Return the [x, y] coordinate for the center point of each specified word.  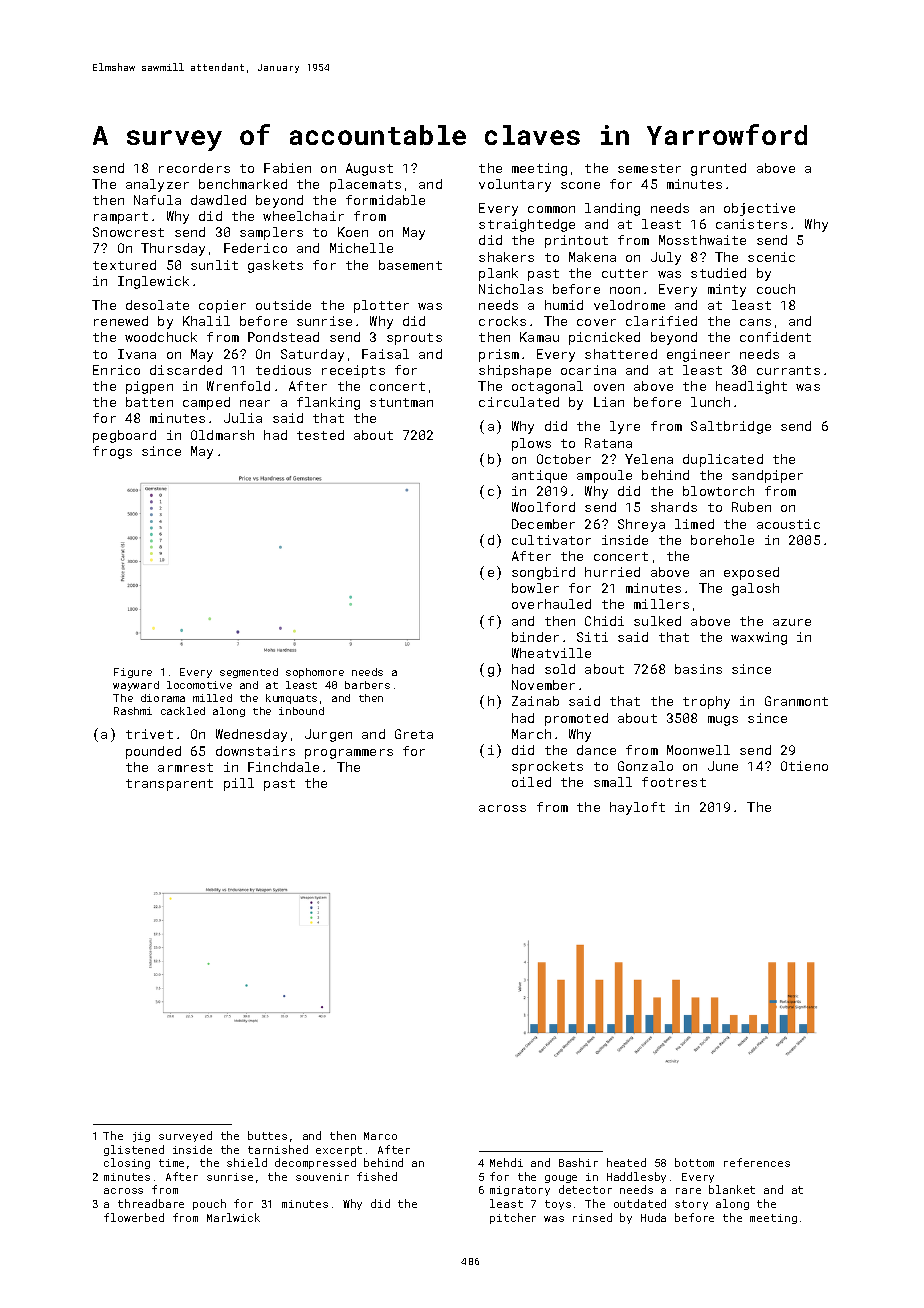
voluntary [515, 185]
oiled [531, 782]
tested [320, 435]
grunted [718, 169]
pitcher [513, 1218]
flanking [328, 403]
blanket [732, 1189]
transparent [169, 785]
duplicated [723, 460]
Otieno [804, 766]
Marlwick [233, 1217]
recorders [194, 168]
